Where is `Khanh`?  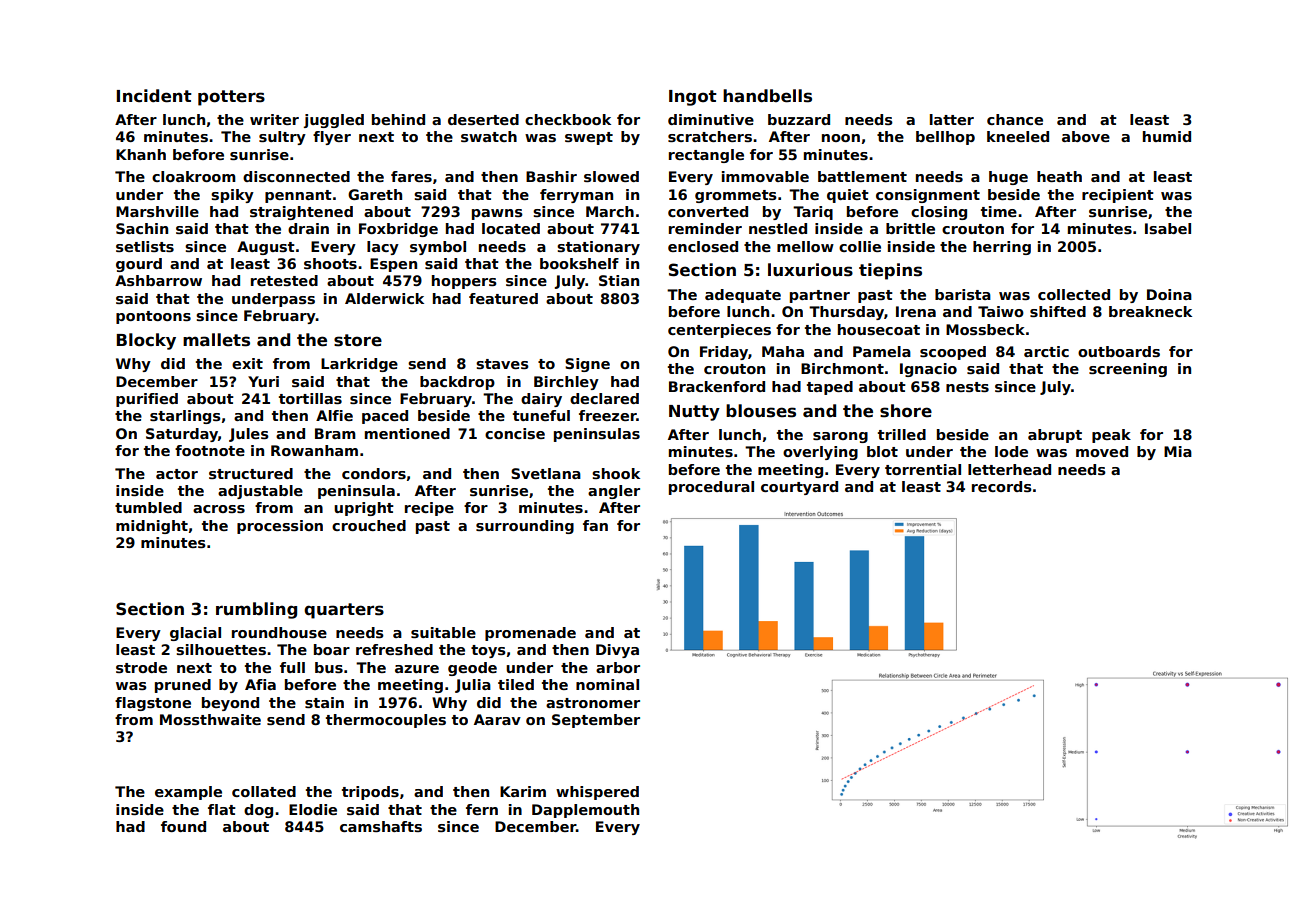 Khanh is located at coordinates (141, 154).
